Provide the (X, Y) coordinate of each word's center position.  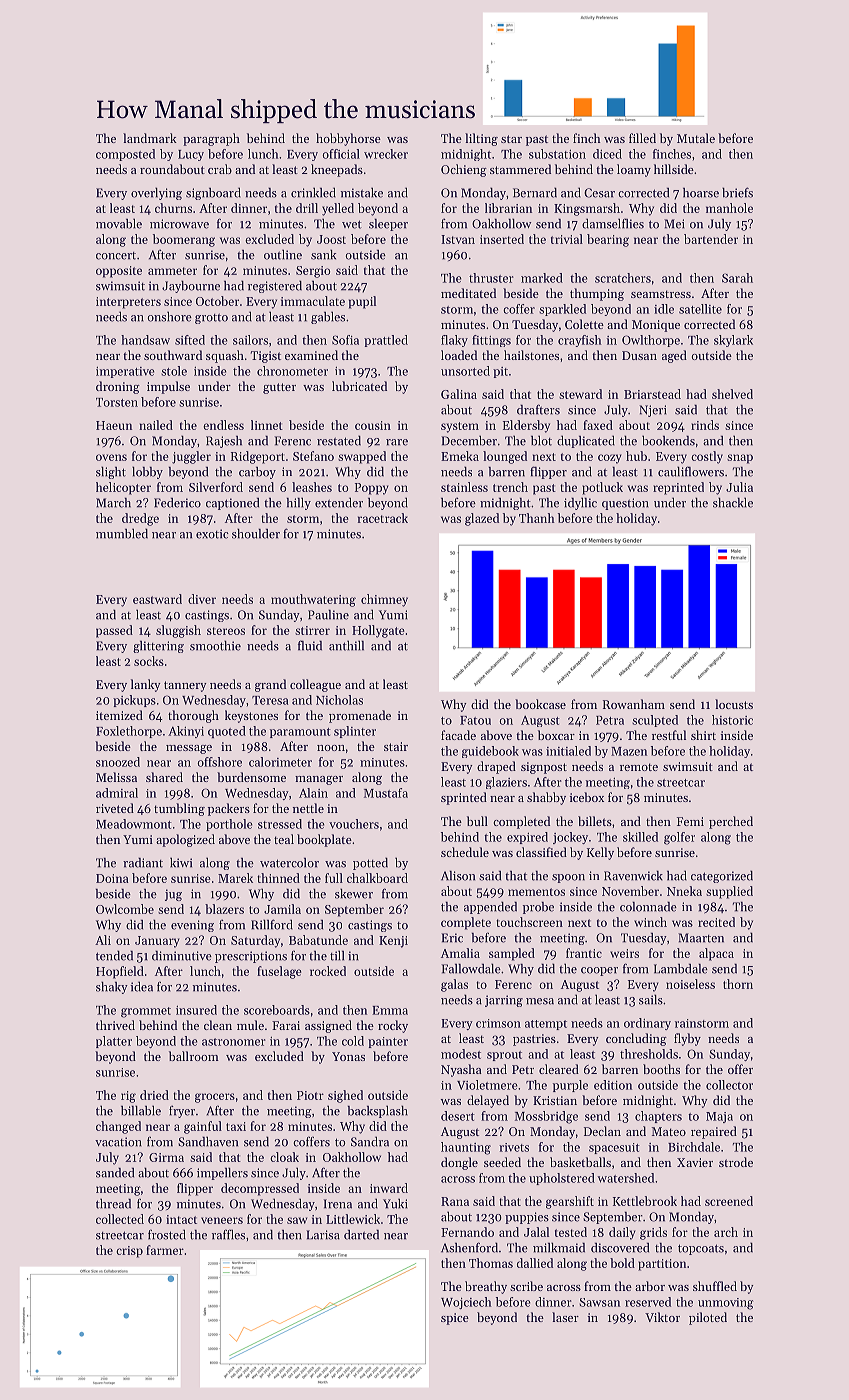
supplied (729, 892)
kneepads (337, 170)
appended (490, 908)
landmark (150, 138)
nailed (156, 425)
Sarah (737, 278)
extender (339, 503)
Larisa (323, 1235)
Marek (235, 878)
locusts (734, 704)
